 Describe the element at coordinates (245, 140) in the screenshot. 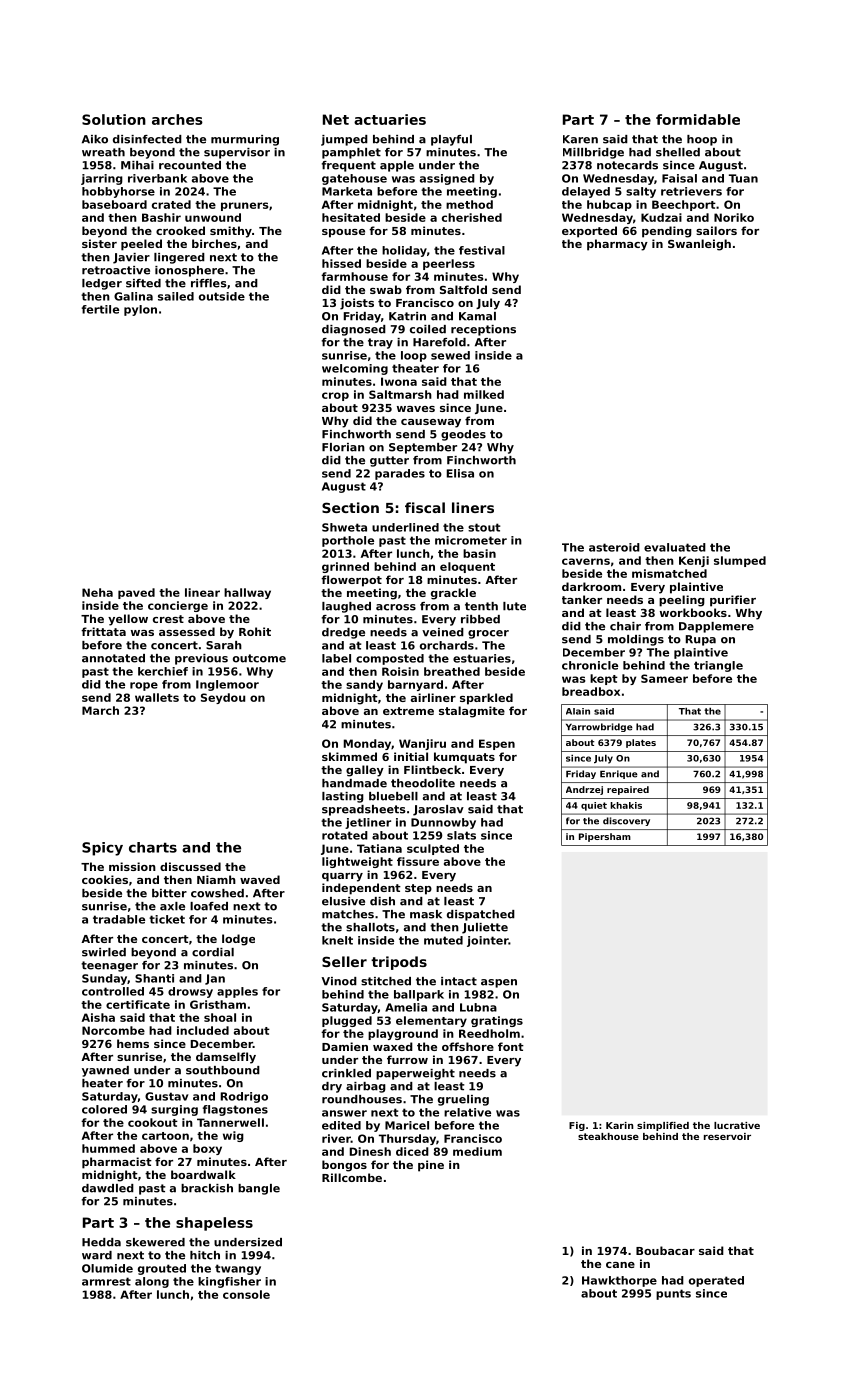

I see `murmuring` at that location.
